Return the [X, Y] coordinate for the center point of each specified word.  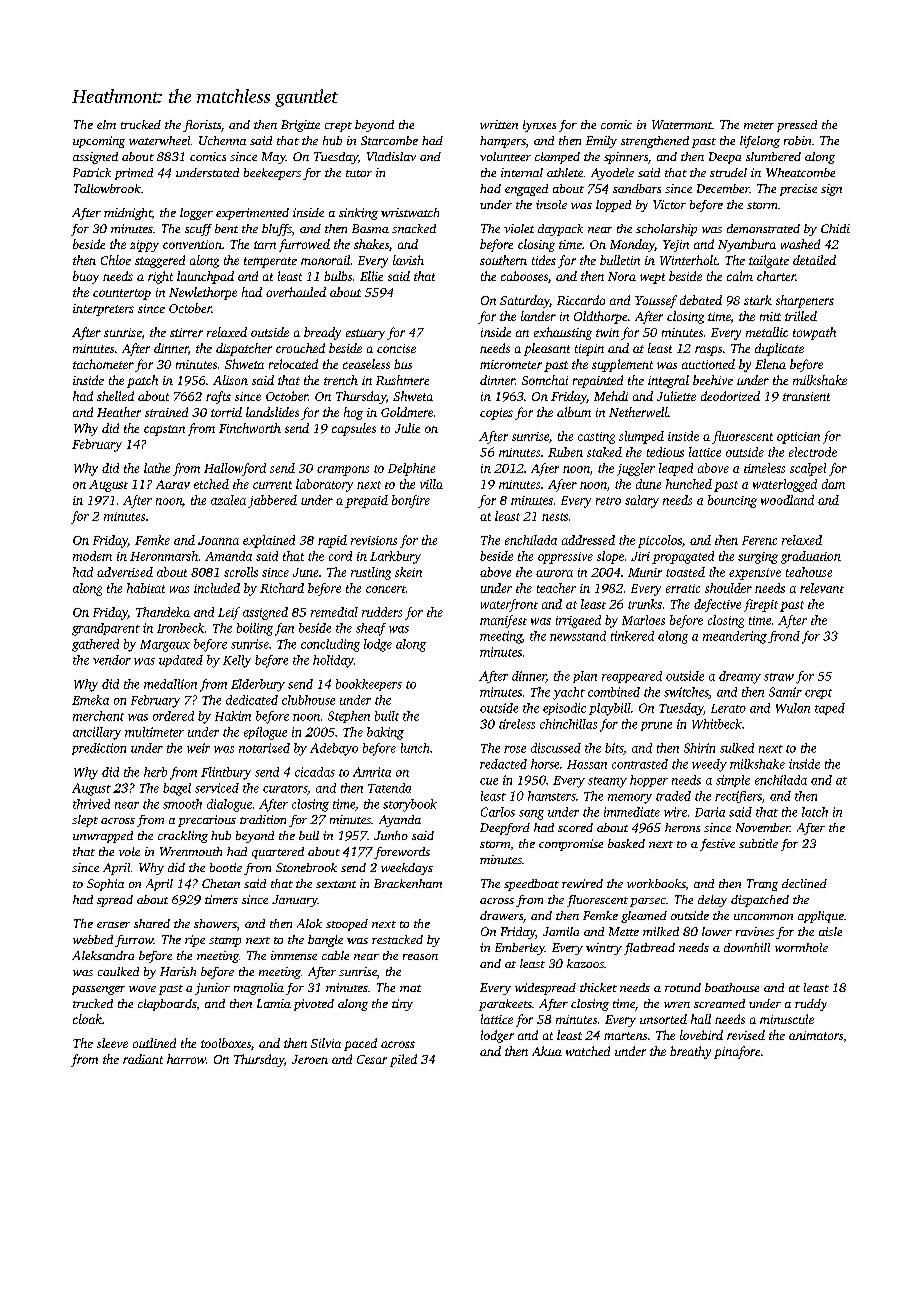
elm [106, 124]
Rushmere [402, 380]
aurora [554, 573]
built [387, 716]
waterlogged [785, 485]
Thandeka [163, 612]
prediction [99, 749]
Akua [547, 1051]
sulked [737, 748]
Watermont [682, 124]
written [499, 124]
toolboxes [226, 1043]
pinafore [737, 1052]
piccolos [660, 541]
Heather [119, 412]
